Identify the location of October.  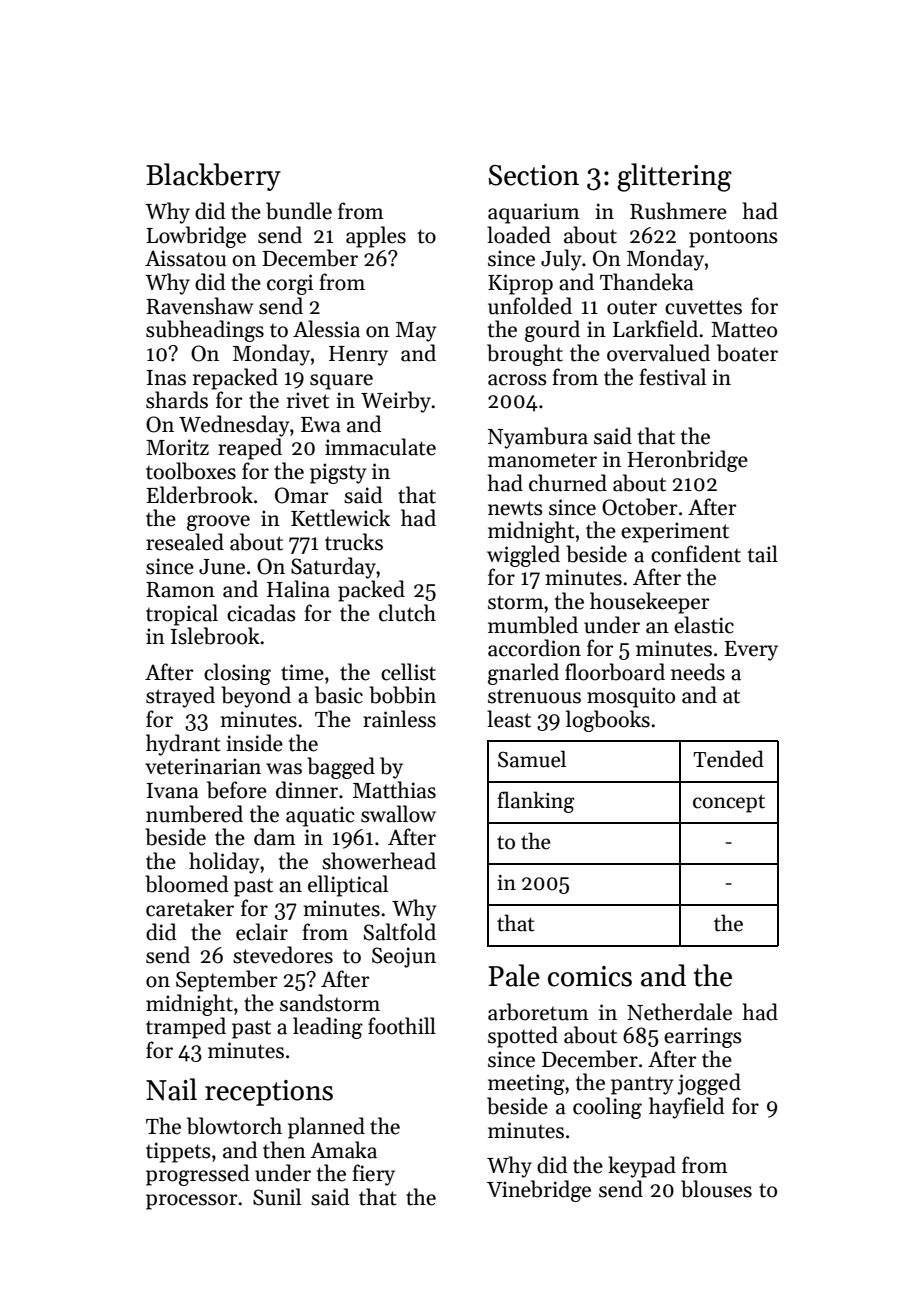
(640, 507).
